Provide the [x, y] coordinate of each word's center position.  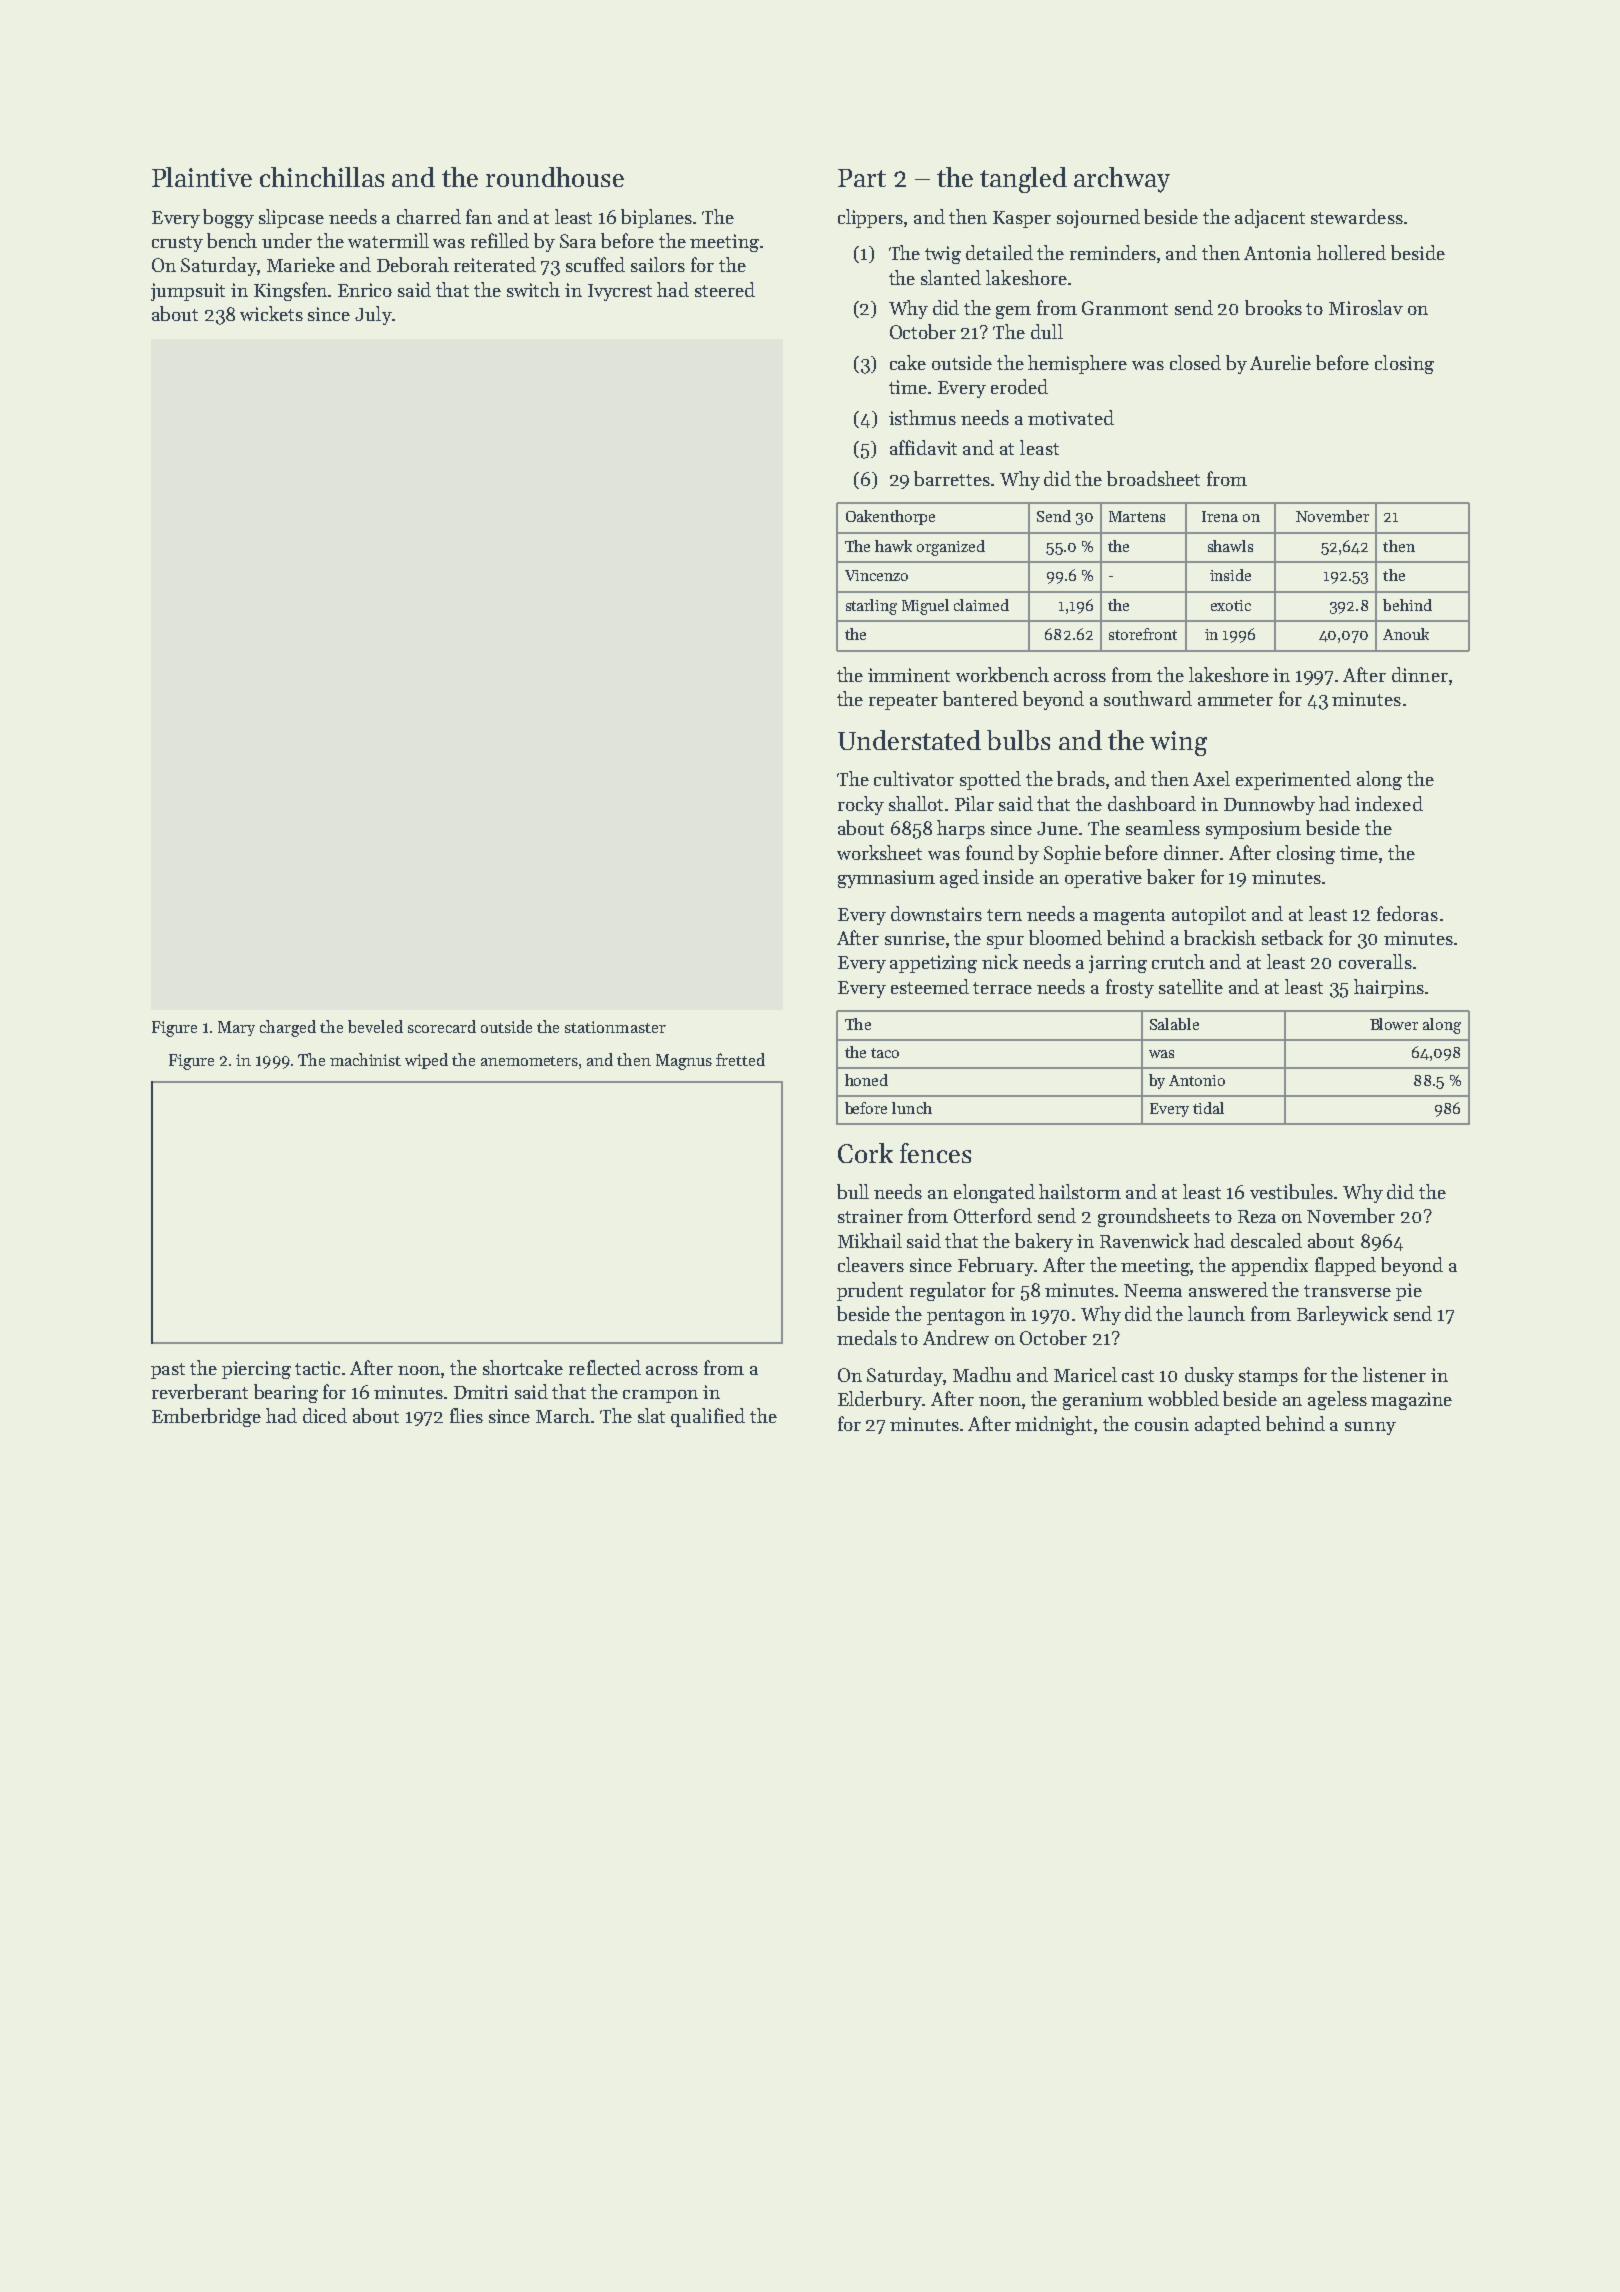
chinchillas [322, 177]
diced [325, 1415]
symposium [1253, 830]
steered [725, 289]
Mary [236, 1028]
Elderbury [880, 1400]
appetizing [933, 964]
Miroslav [1366, 307]
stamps [1268, 1378]
